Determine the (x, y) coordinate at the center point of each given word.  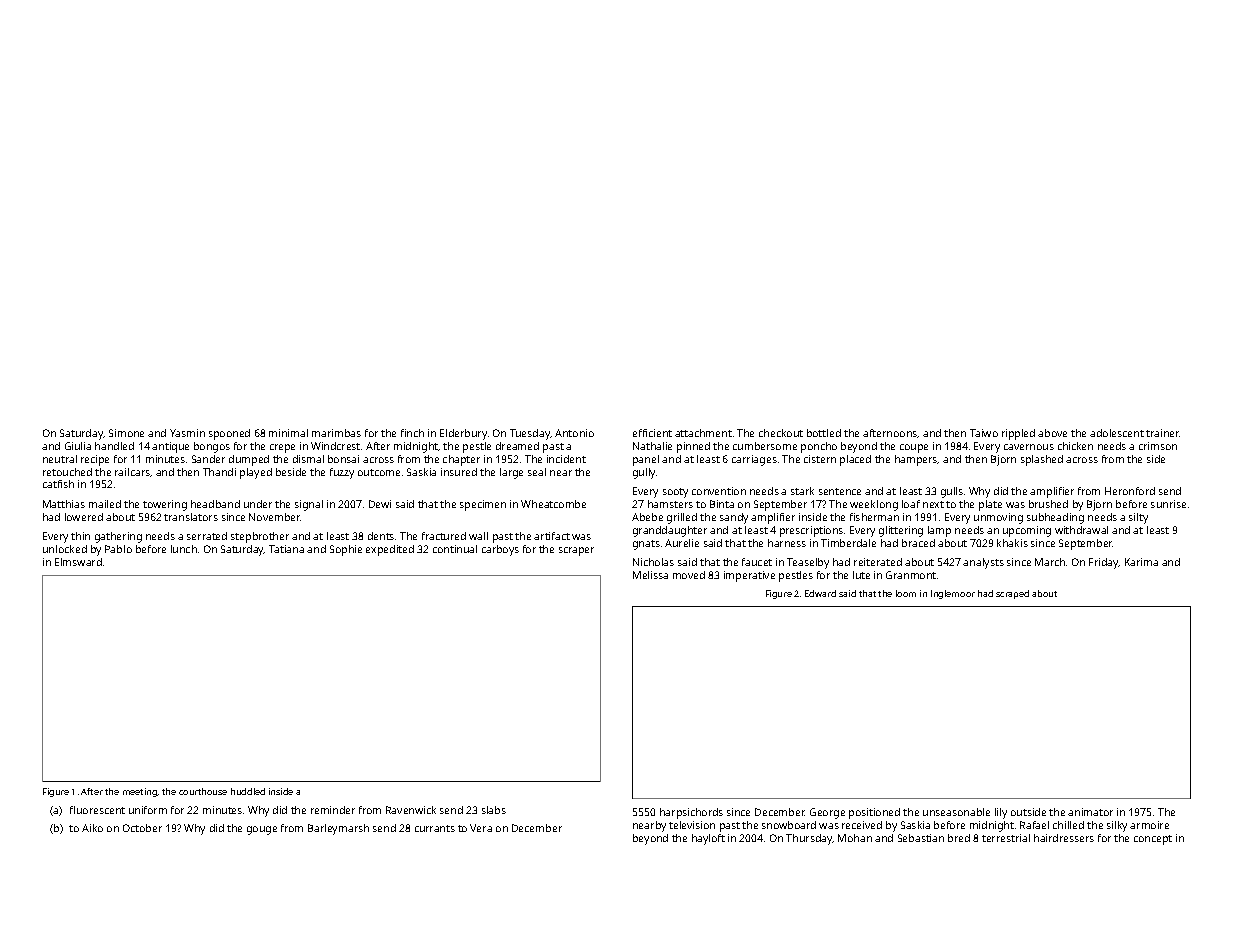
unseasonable (956, 812)
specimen (483, 505)
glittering (901, 531)
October (142, 828)
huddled (248, 791)
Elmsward (78, 562)
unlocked (65, 549)
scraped (1012, 594)
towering (165, 505)
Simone (126, 433)
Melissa (650, 575)
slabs (494, 810)
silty (1138, 518)
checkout (781, 433)
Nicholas (653, 562)
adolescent (1117, 433)
